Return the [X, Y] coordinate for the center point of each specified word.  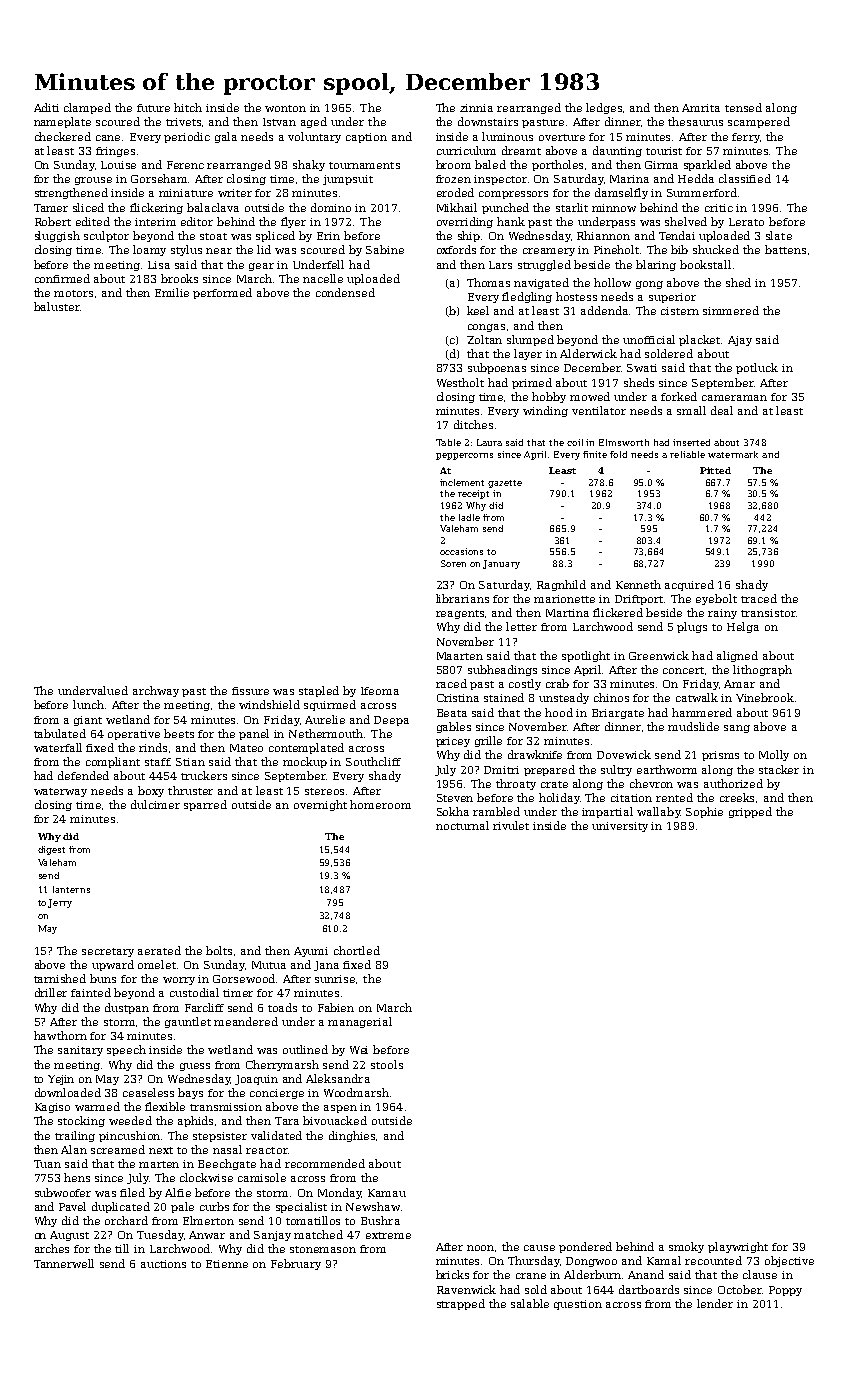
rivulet [511, 825]
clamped [87, 108]
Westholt [460, 382]
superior [672, 298]
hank [511, 221]
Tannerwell [64, 1263]
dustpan [127, 1008]
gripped [750, 812]
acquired [689, 585]
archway [156, 691]
